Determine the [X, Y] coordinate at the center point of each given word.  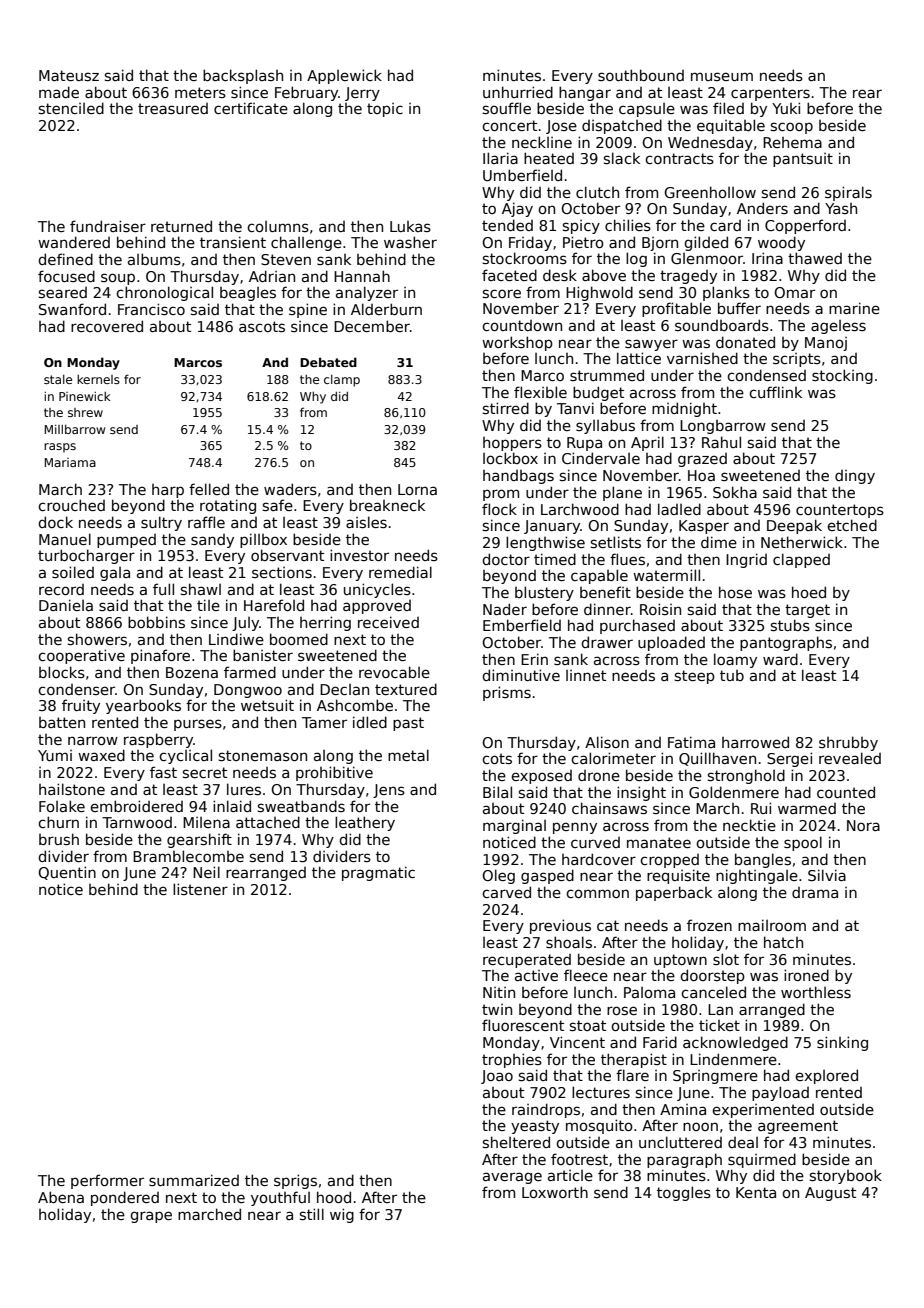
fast [163, 772]
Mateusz [69, 75]
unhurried [518, 92]
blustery [544, 593]
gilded [706, 243]
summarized [194, 1180]
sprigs [295, 1181]
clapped [801, 560]
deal [743, 1142]
